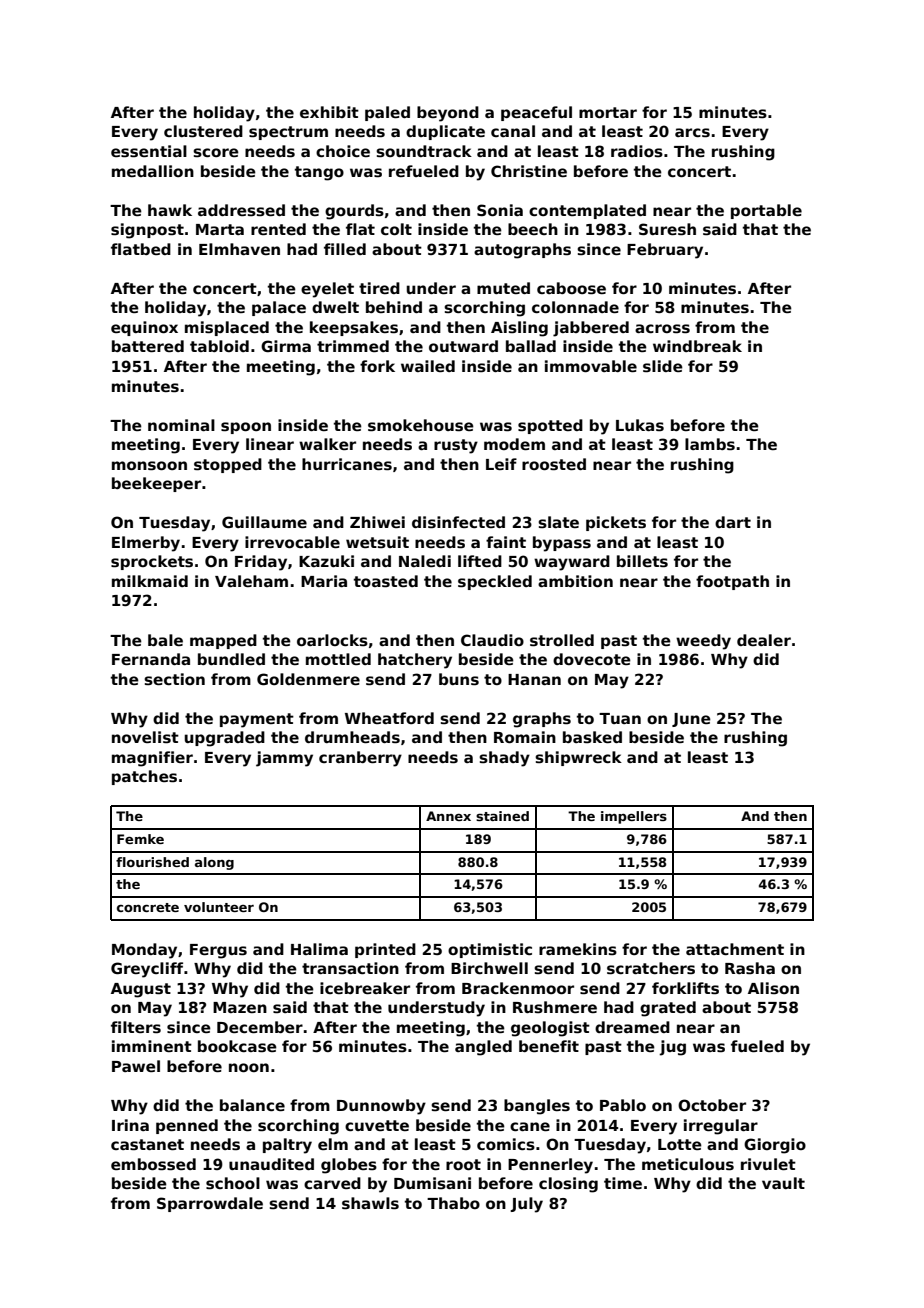 Image resolution: width=924 pixels, height=1308 pixels. What do you see at coordinates (387, 113) in the screenshot?
I see `paled` at bounding box center [387, 113].
